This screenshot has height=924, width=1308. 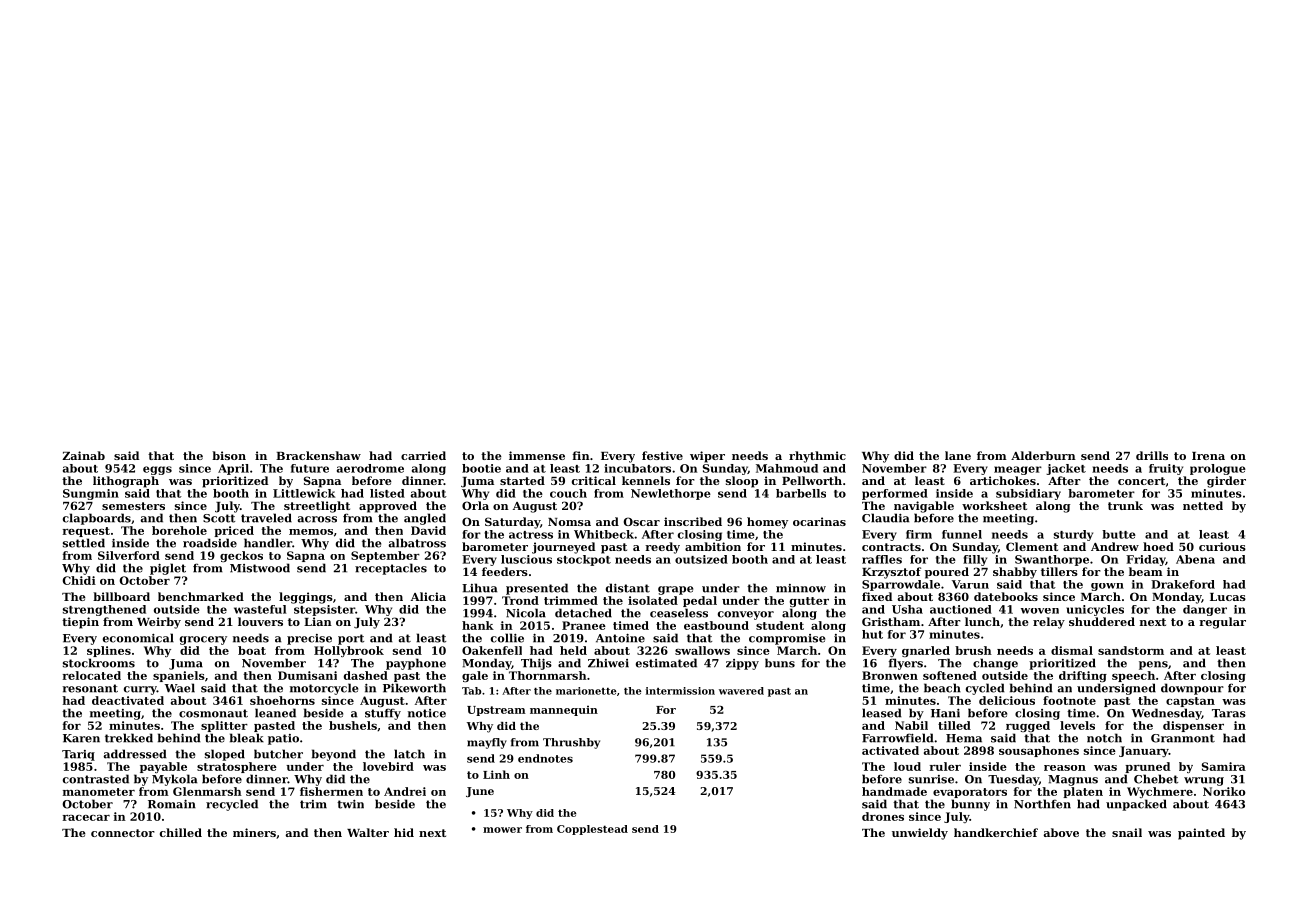 I want to click on Alicia, so click(x=428, y=596).
